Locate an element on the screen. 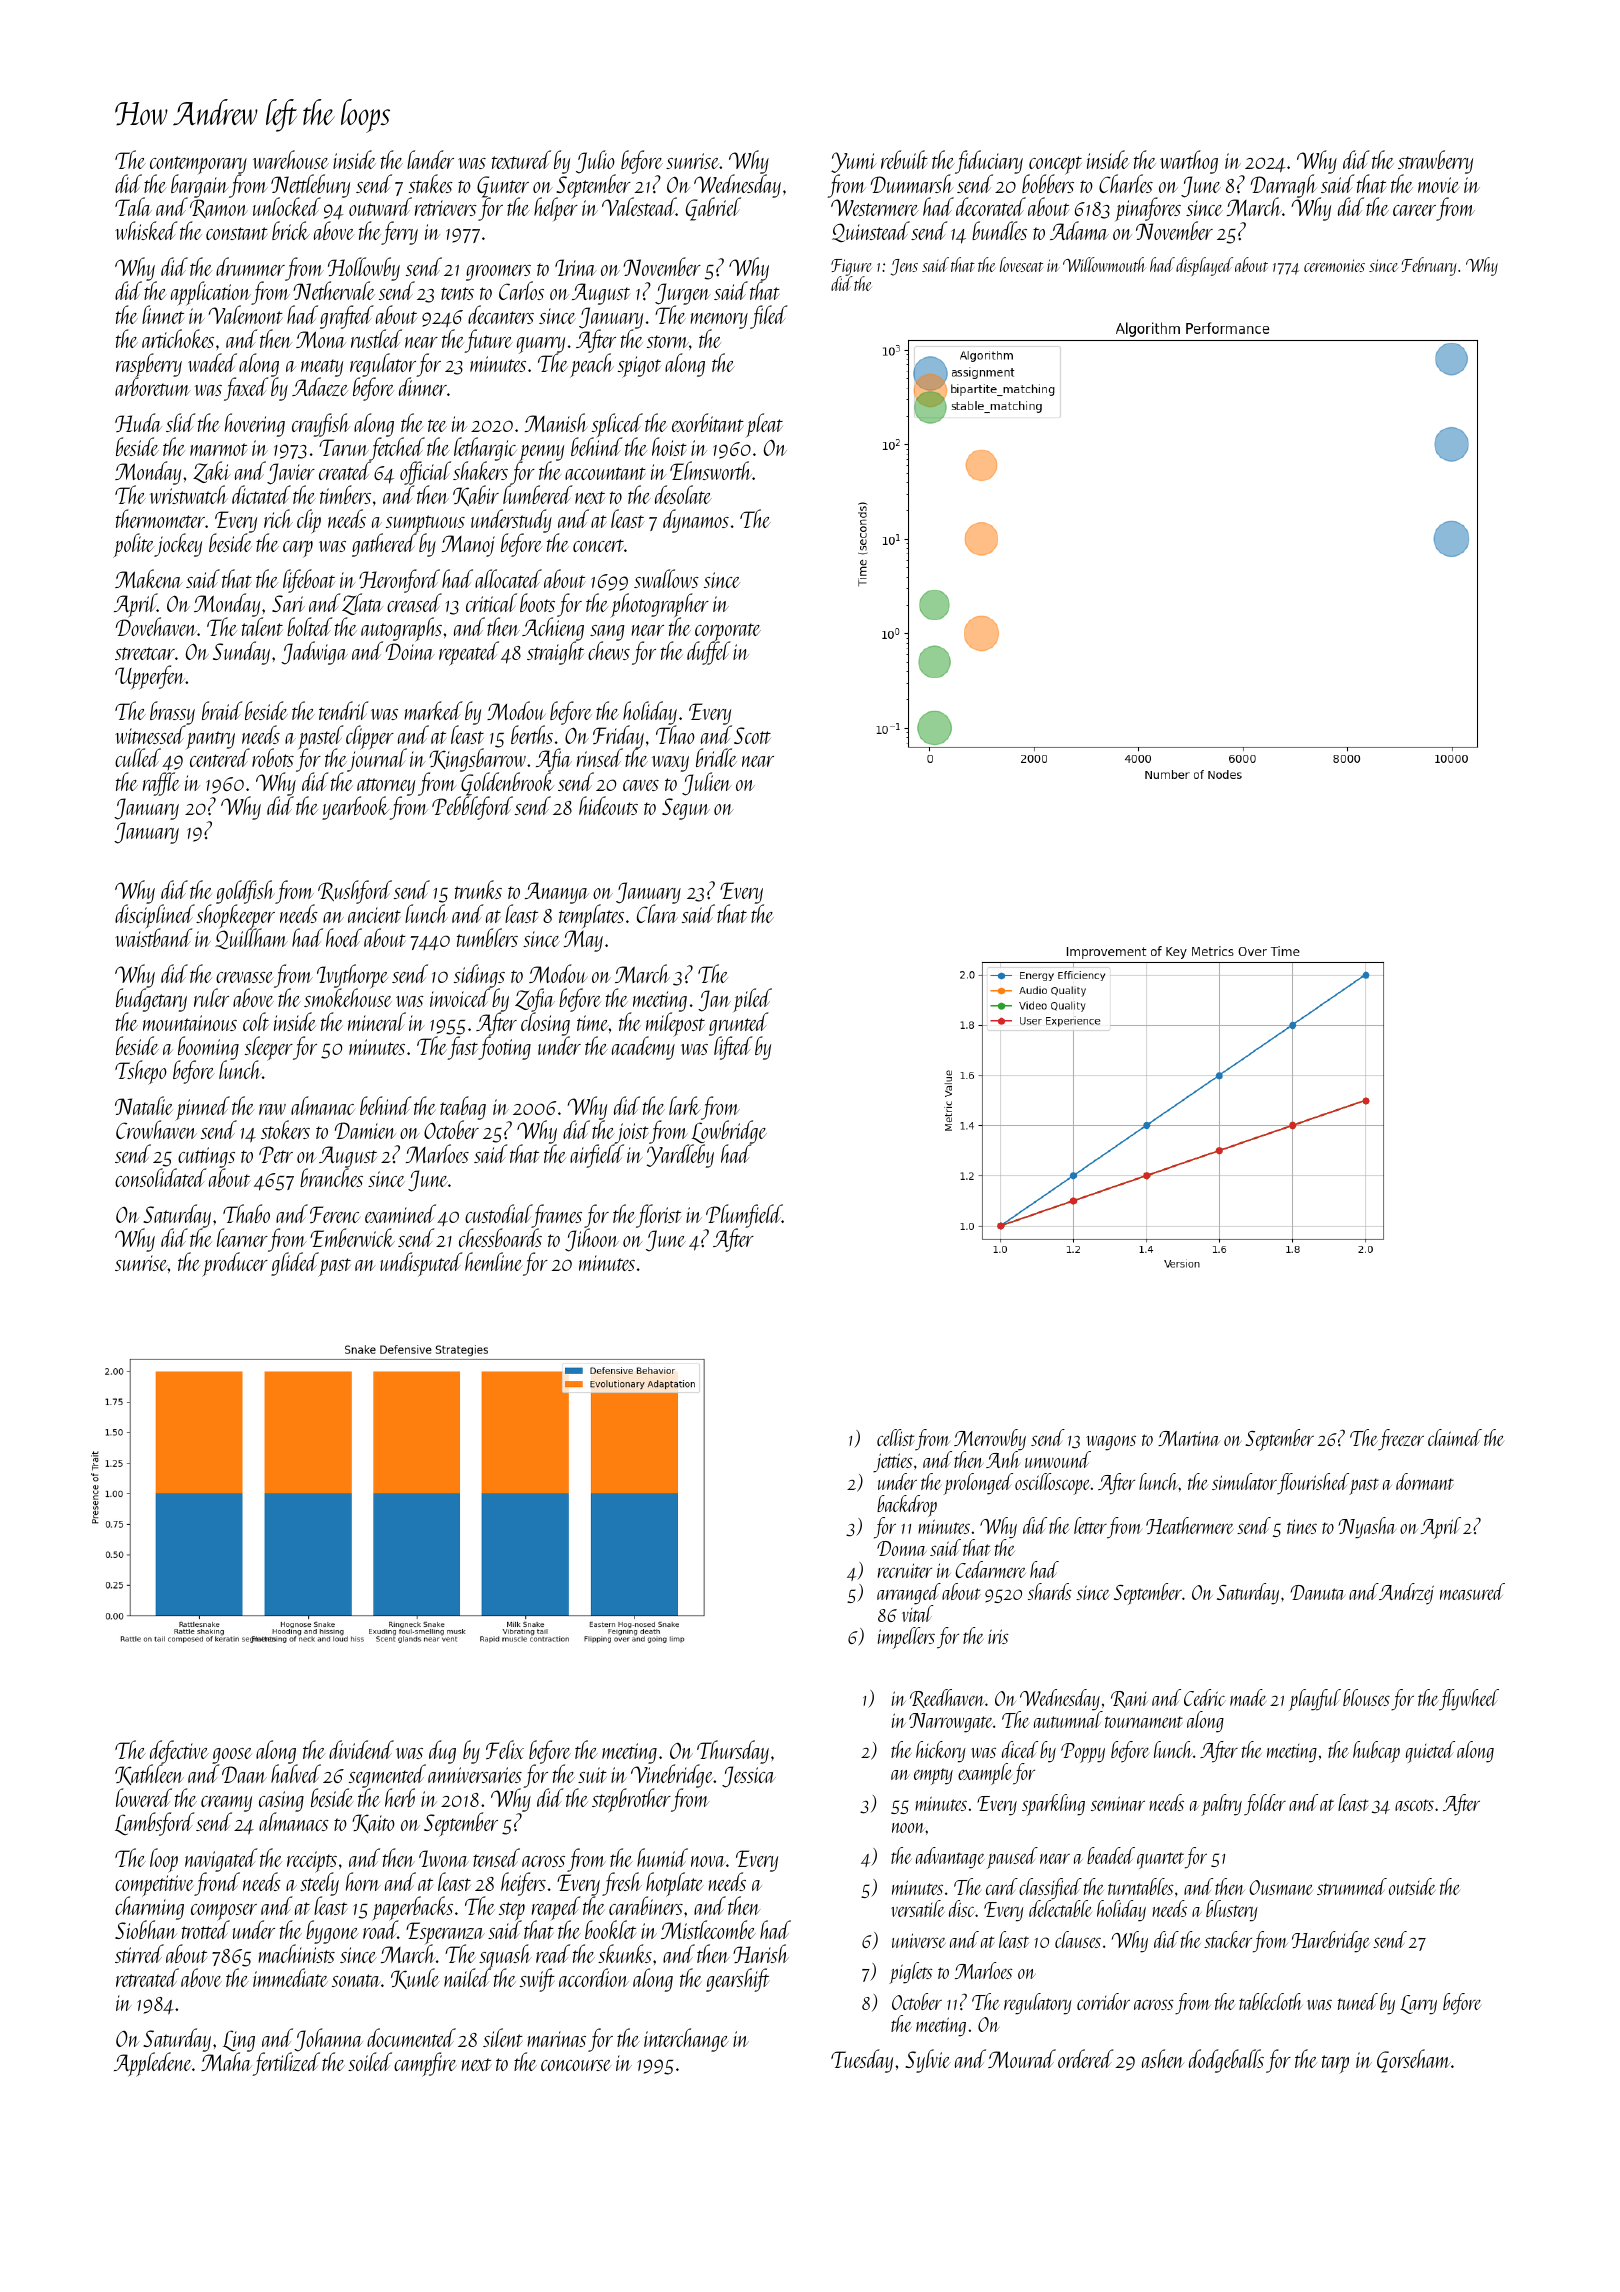 This screenshot has width=1620, height=2292. Yumi is located at coordinates (853, 162).
